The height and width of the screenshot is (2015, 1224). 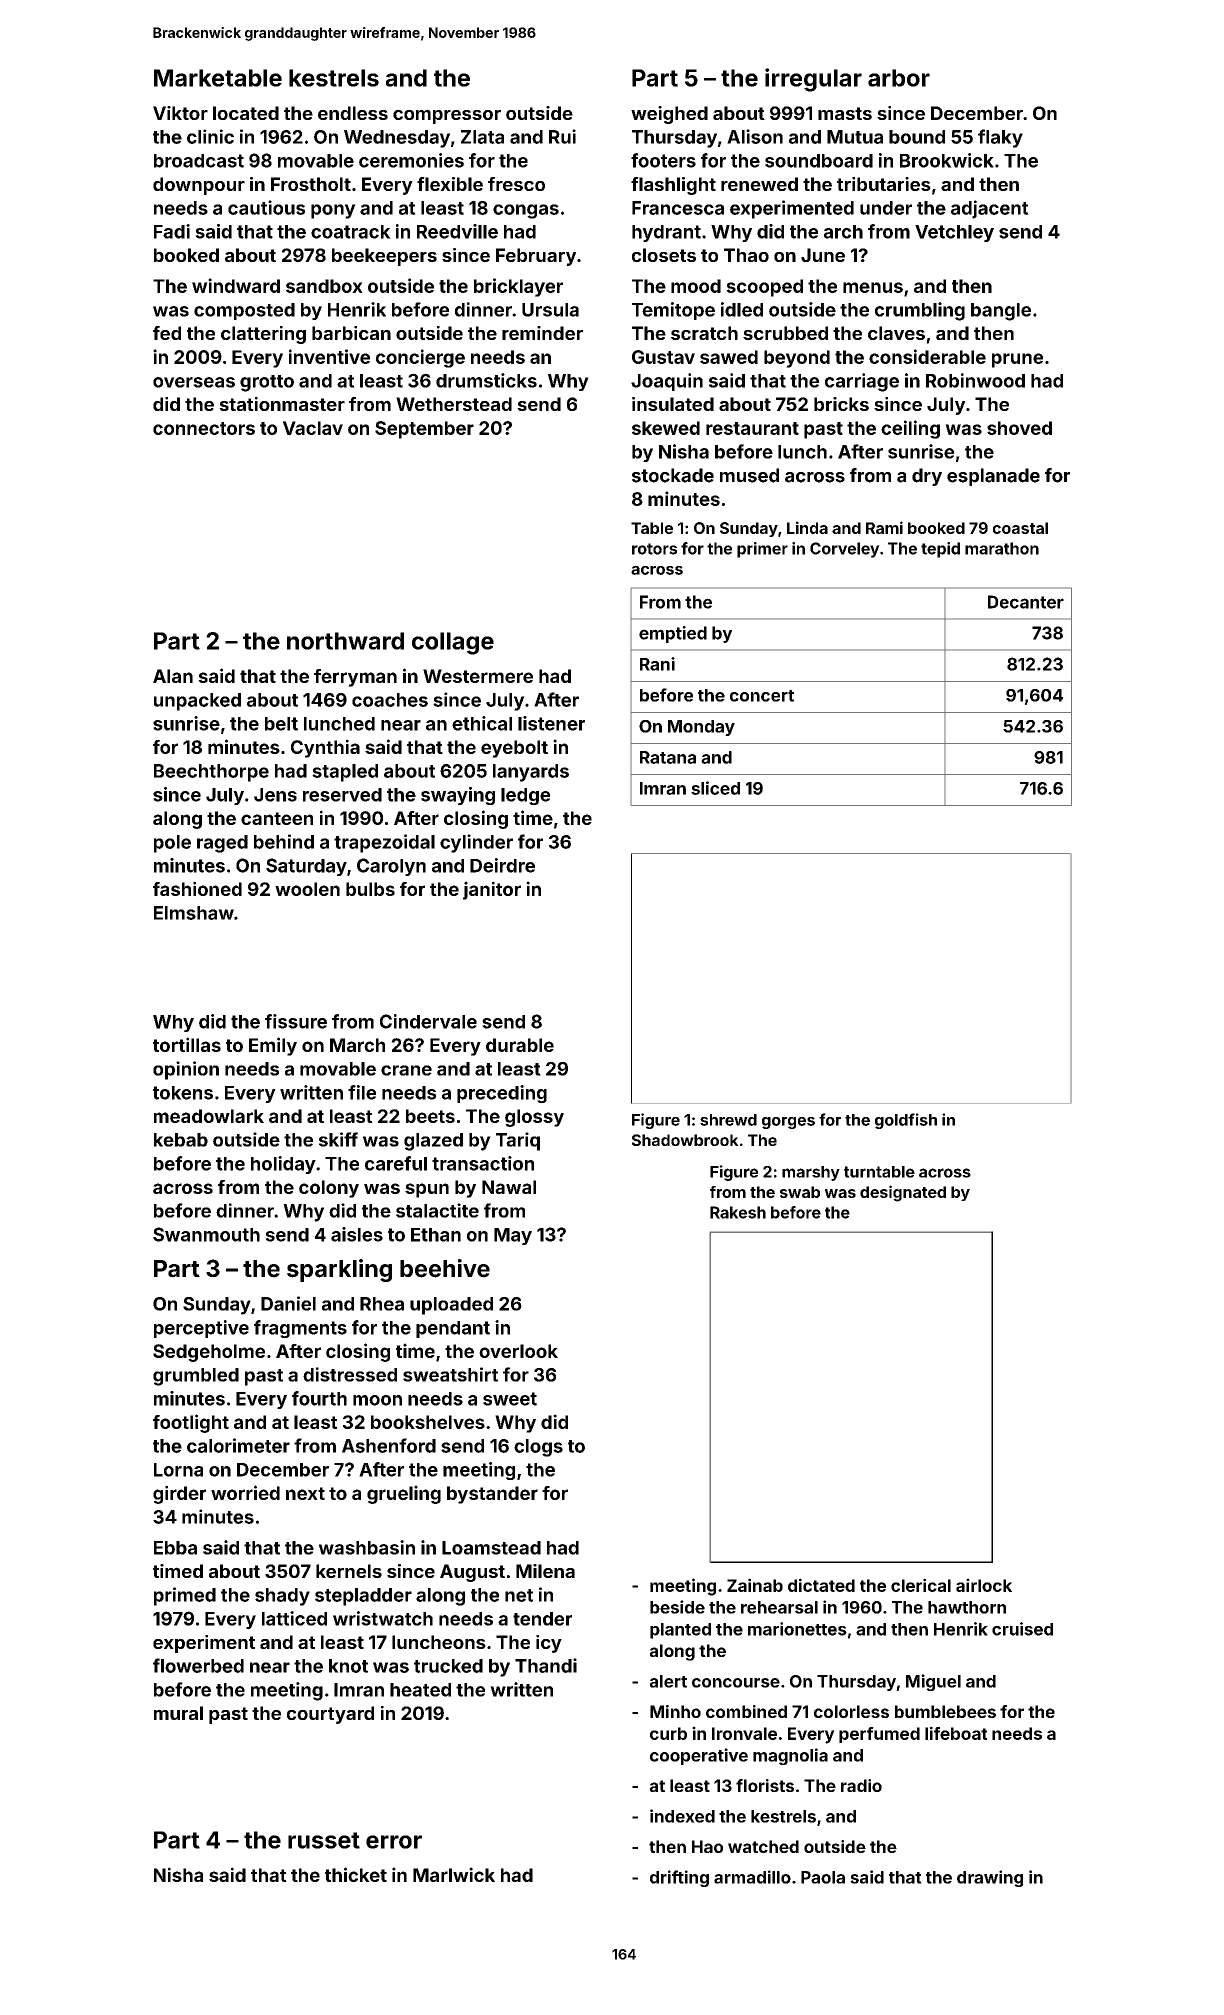 What do you see at coordinates (167, 333) in the screenshot?
I see `fed` at bounding box center [167, 333].
